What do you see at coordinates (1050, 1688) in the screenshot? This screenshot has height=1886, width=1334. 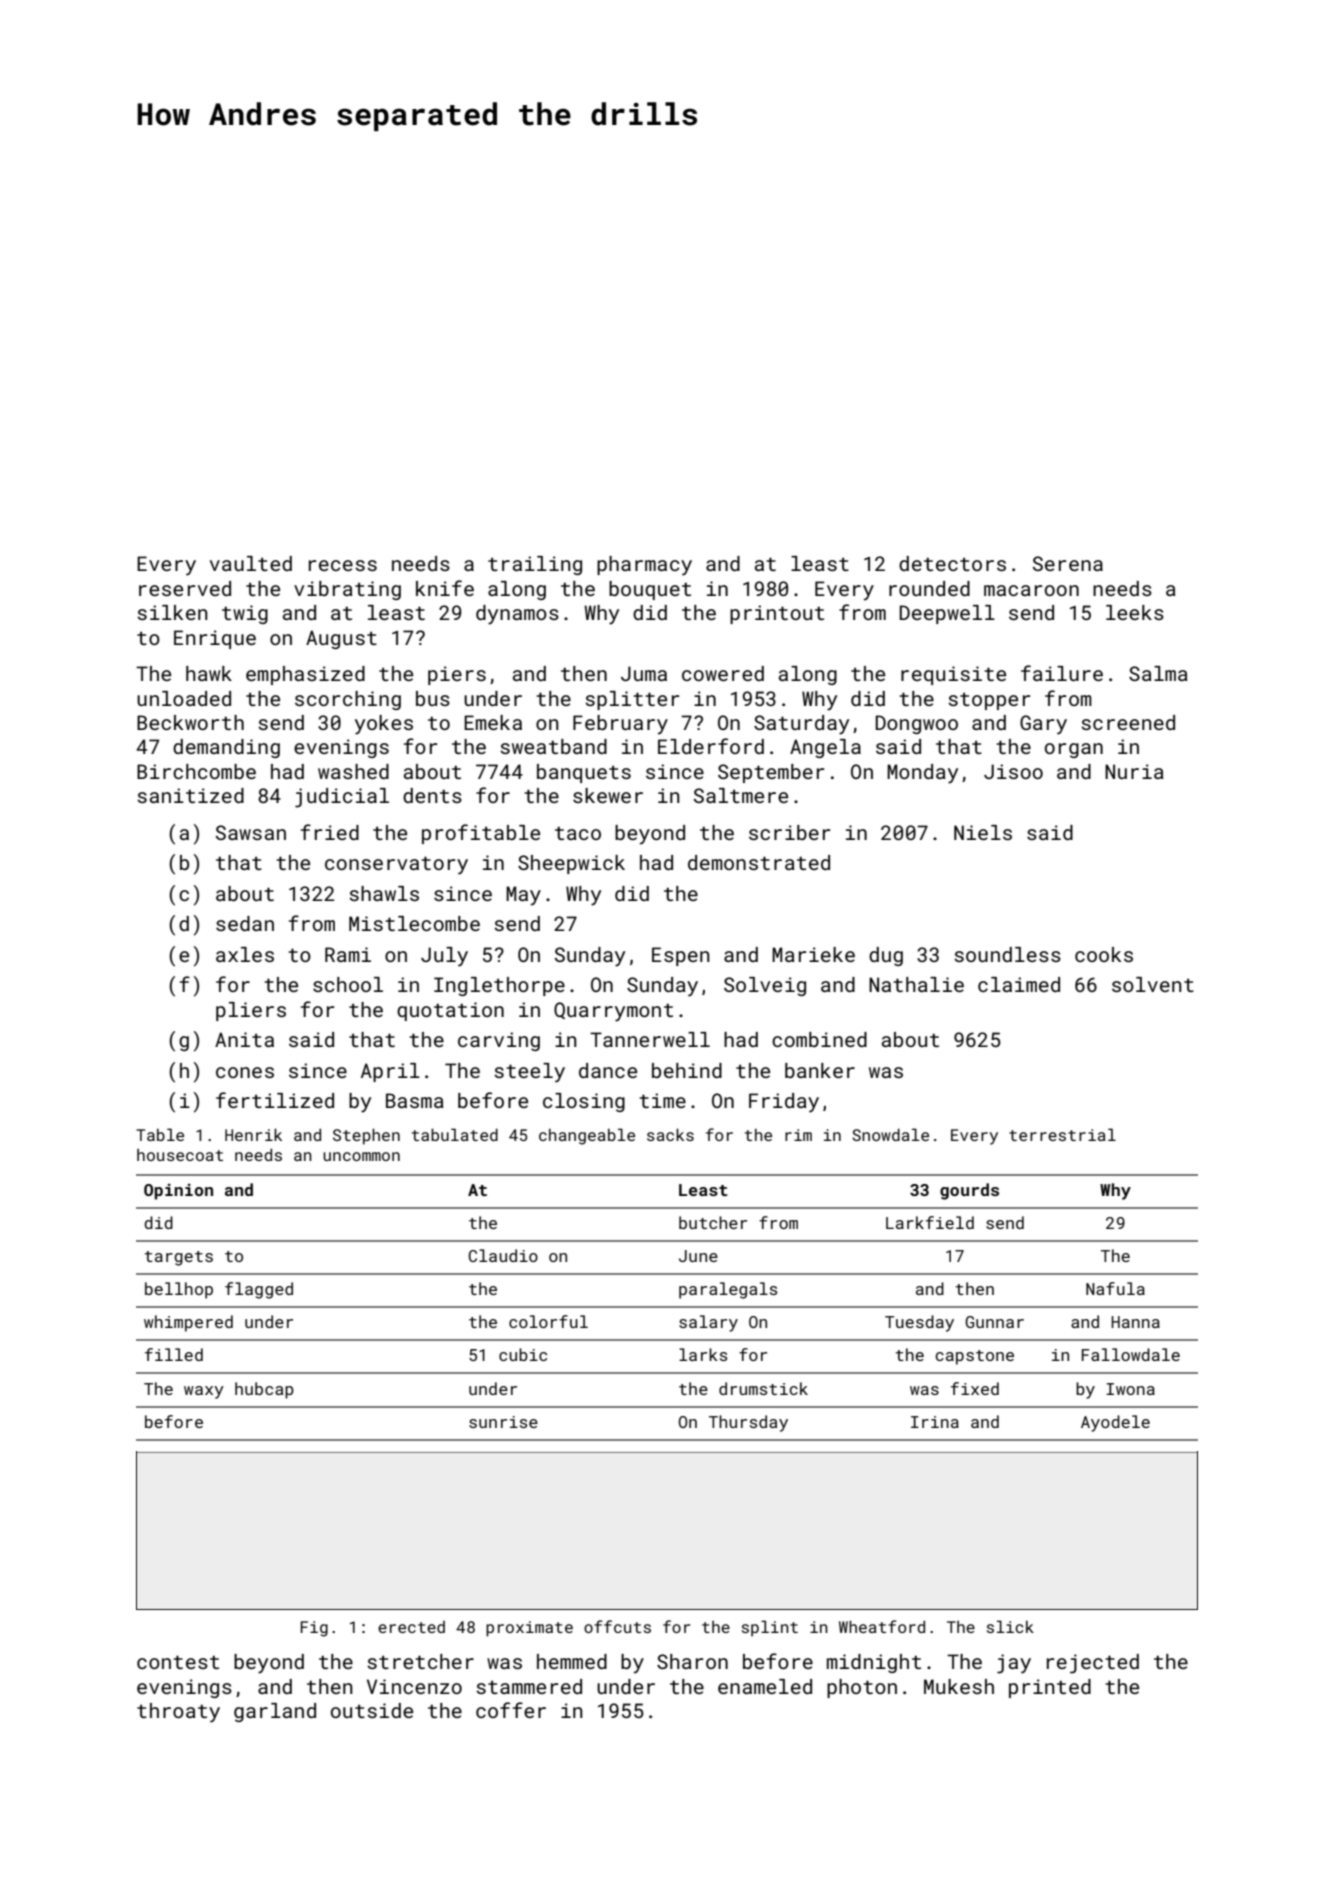 I see `printed` at bounding box center [1050, 1688].
